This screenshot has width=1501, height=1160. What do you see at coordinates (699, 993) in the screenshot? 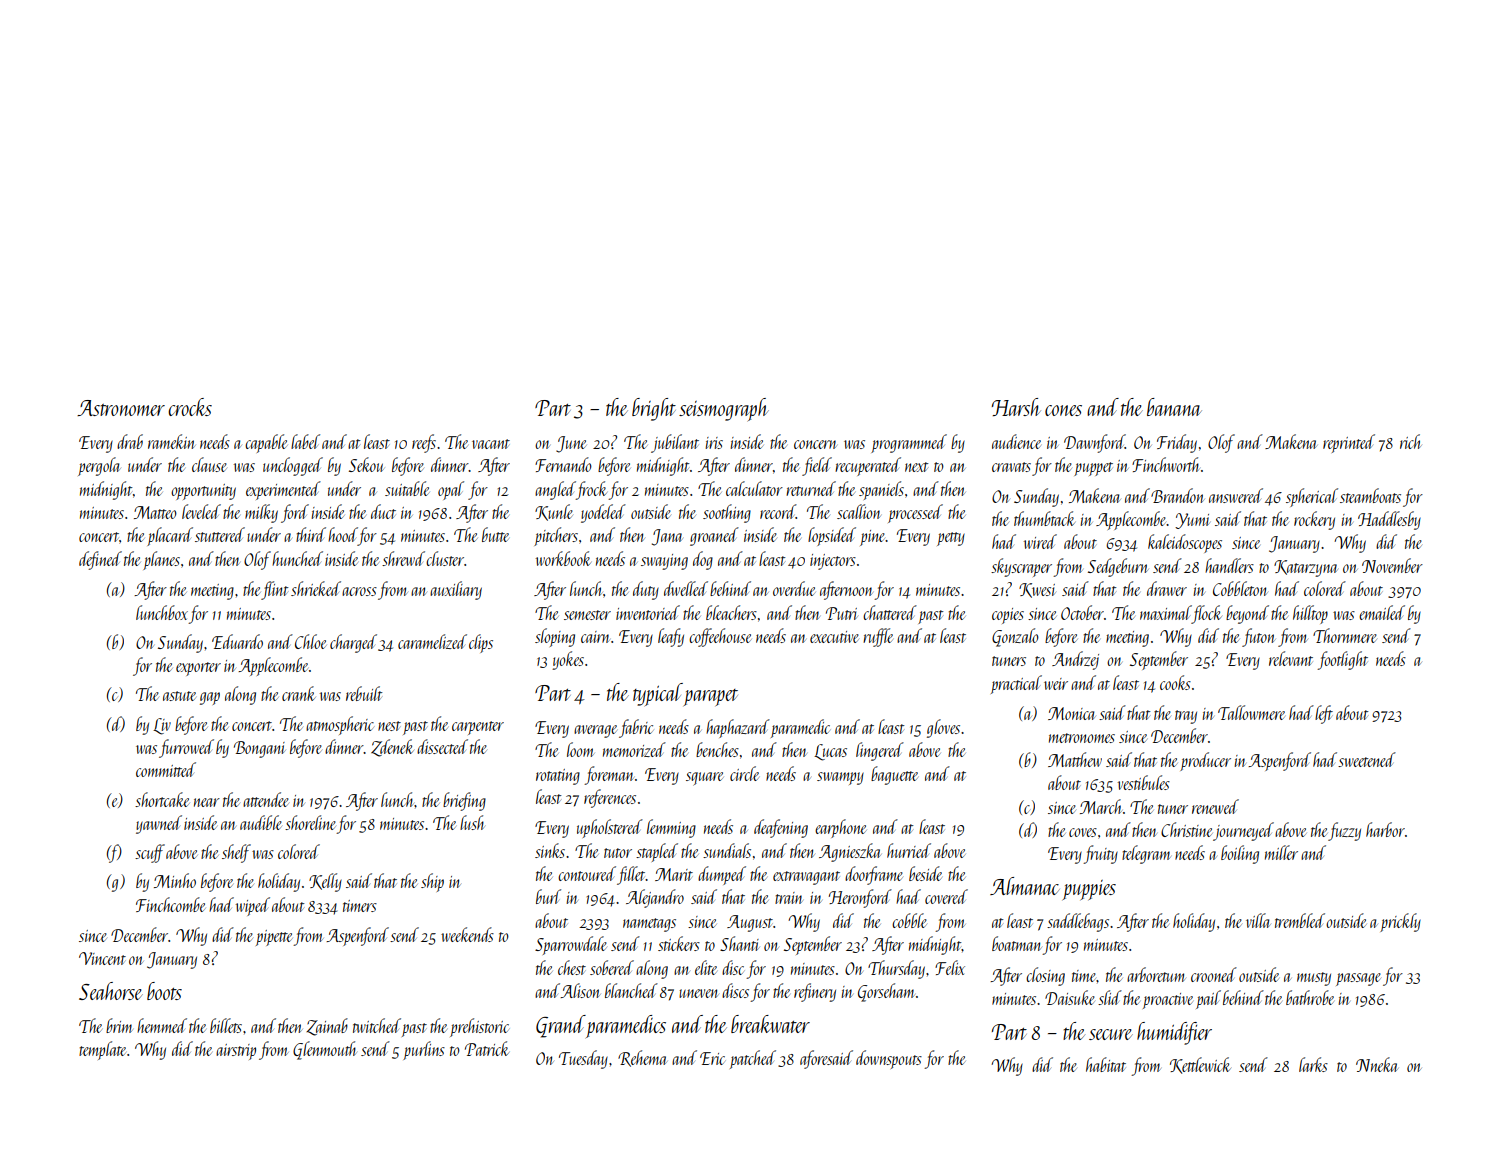
I see `uneven` at bounding box center [699, 993].
